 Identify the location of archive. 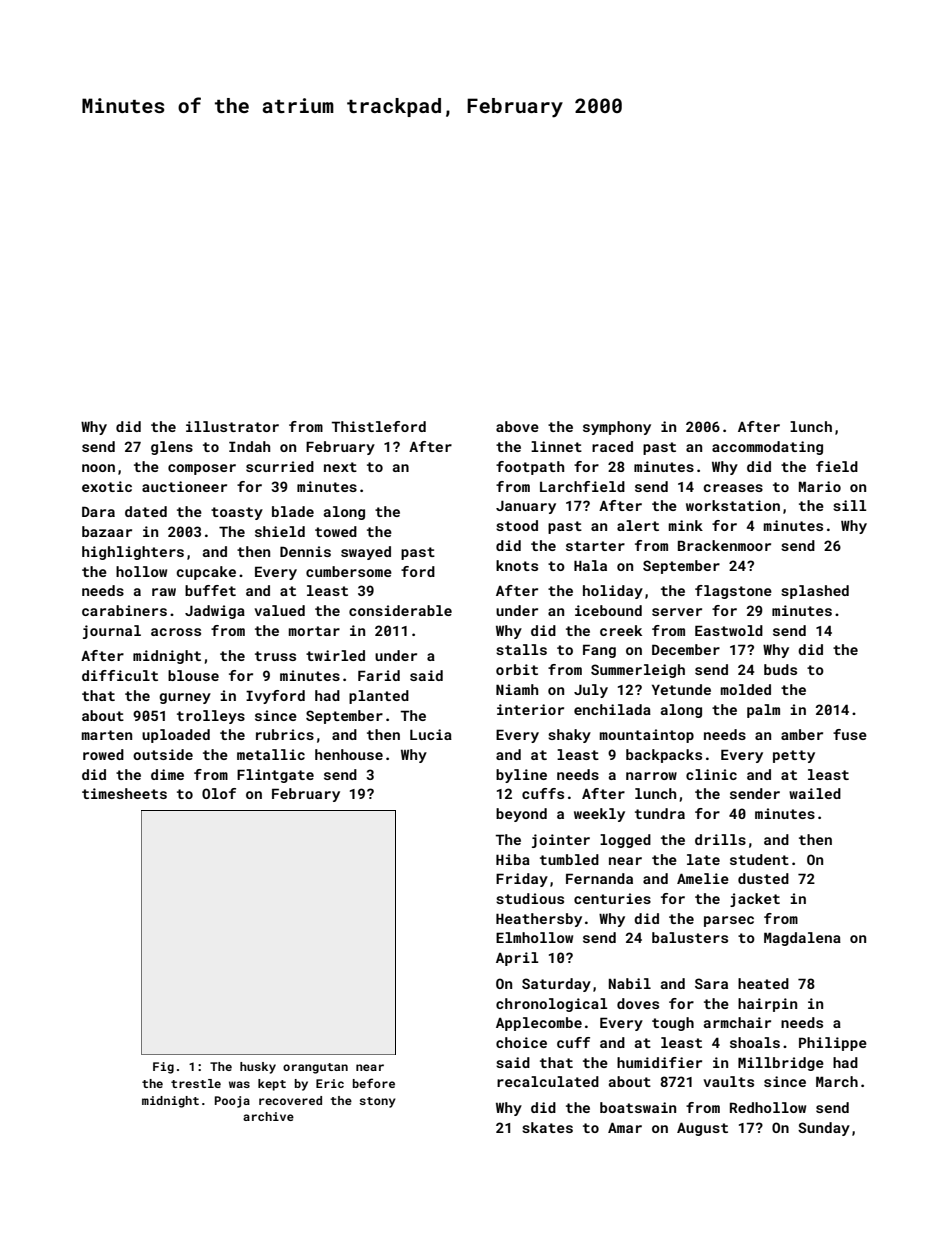
(268, 1116).
